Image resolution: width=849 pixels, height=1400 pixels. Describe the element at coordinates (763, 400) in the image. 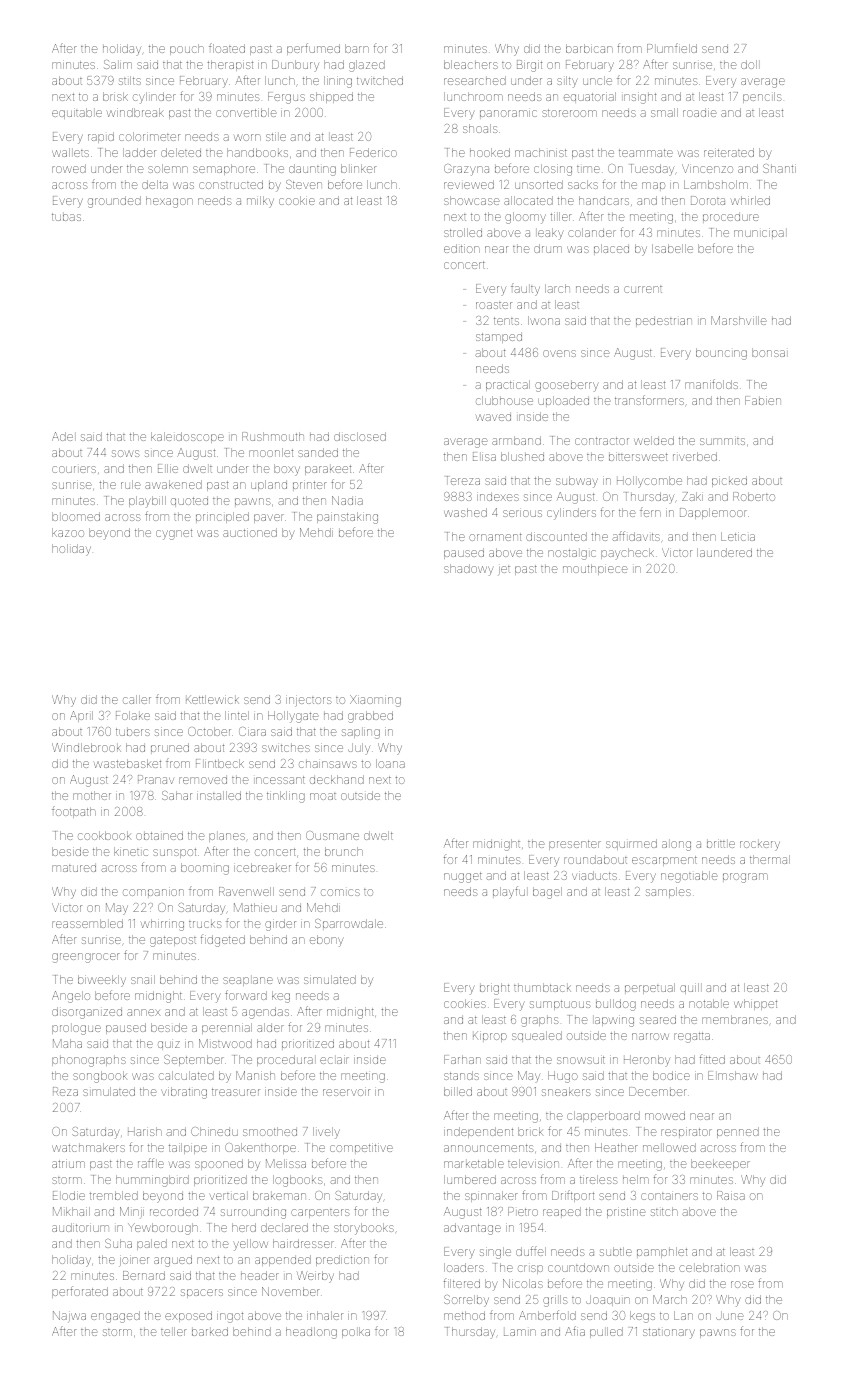

I see `Fabien` at that location.
